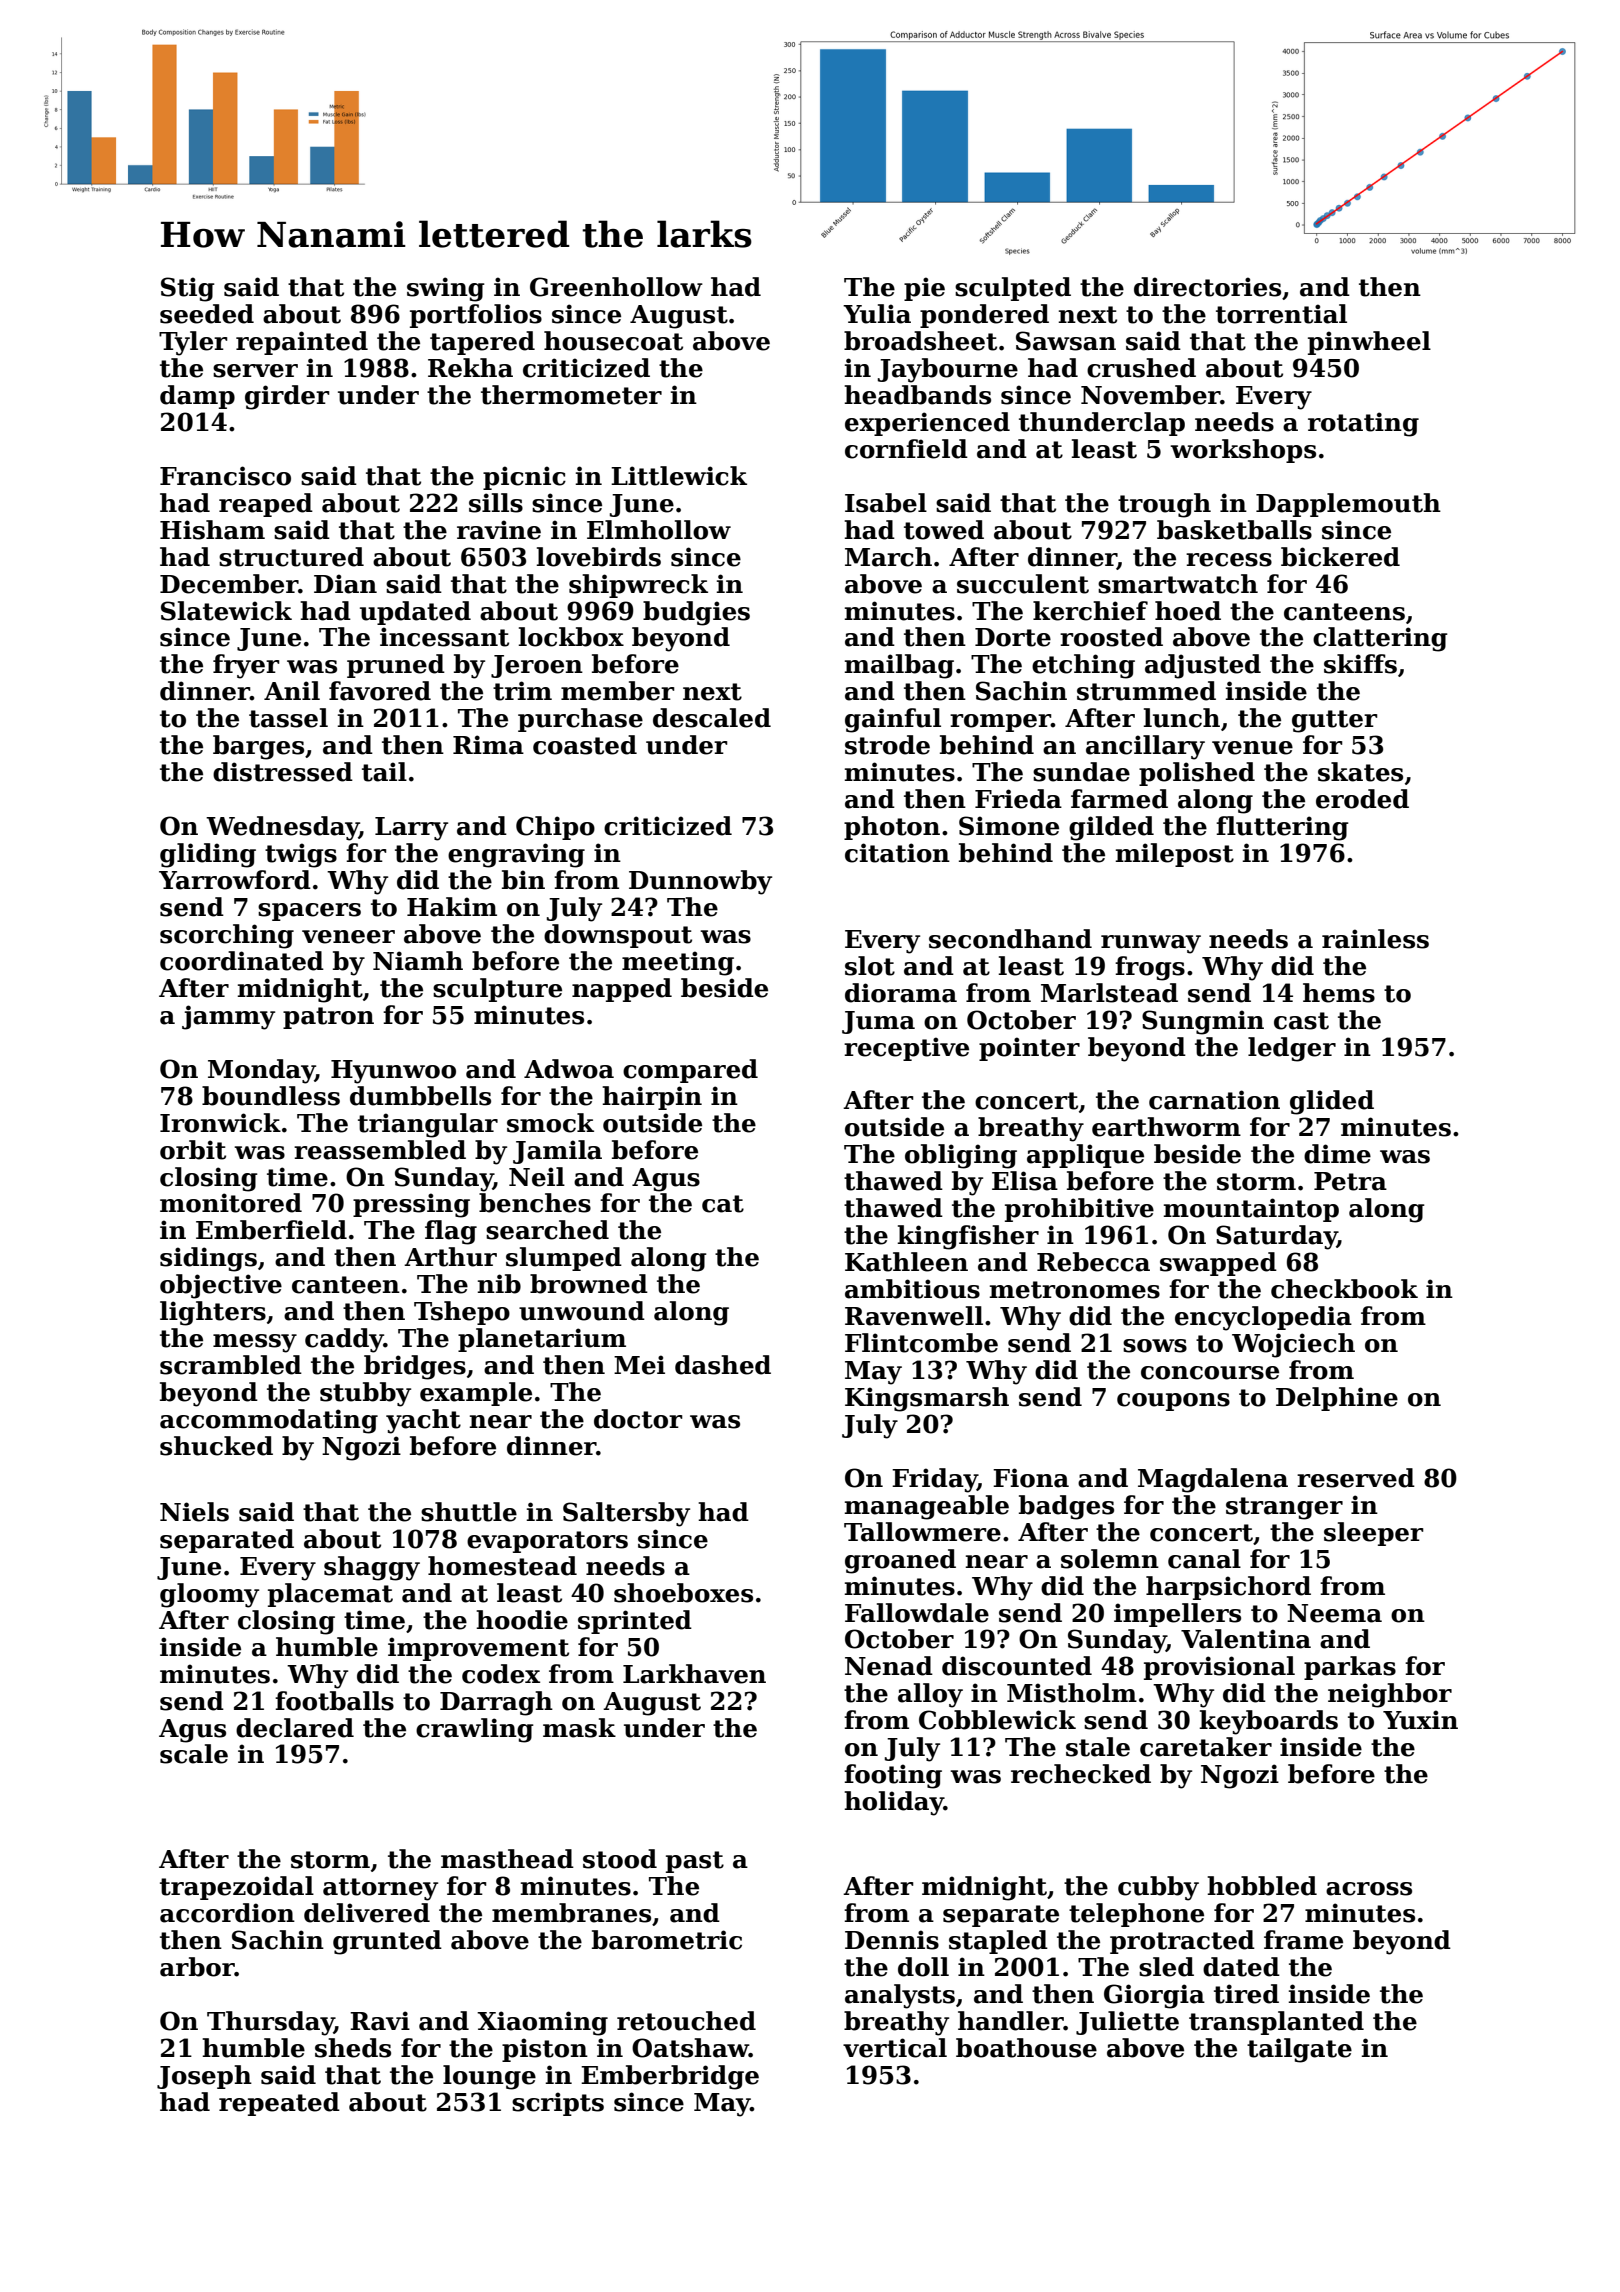 The width and height of the page is (1620, 2292). I want to click on pie, so click(924, 289).
